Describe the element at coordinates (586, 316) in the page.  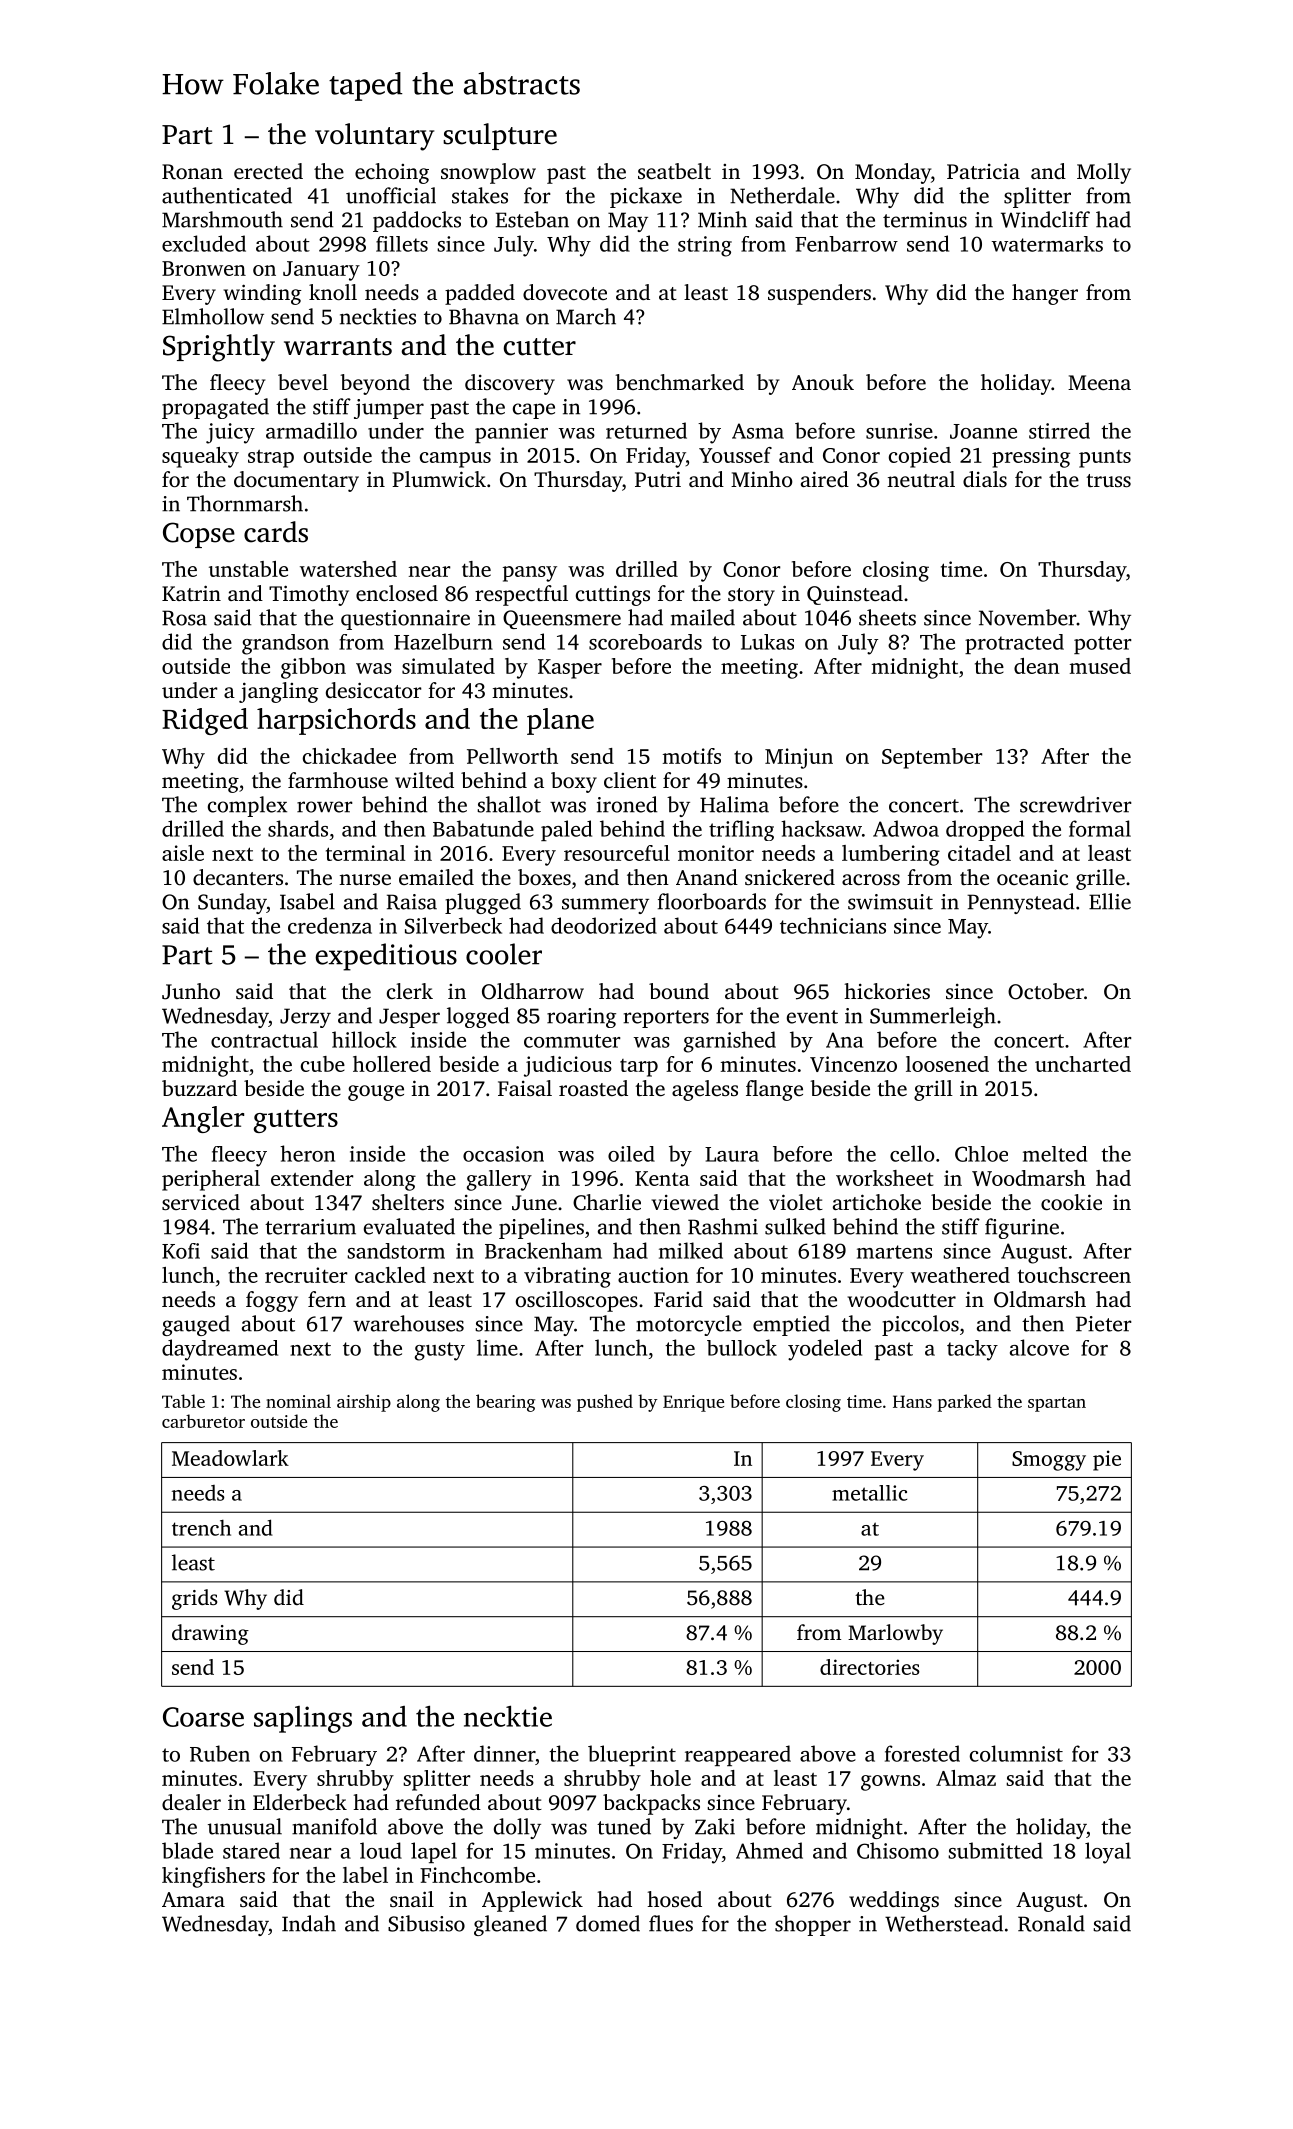
I see `March` at that location.
